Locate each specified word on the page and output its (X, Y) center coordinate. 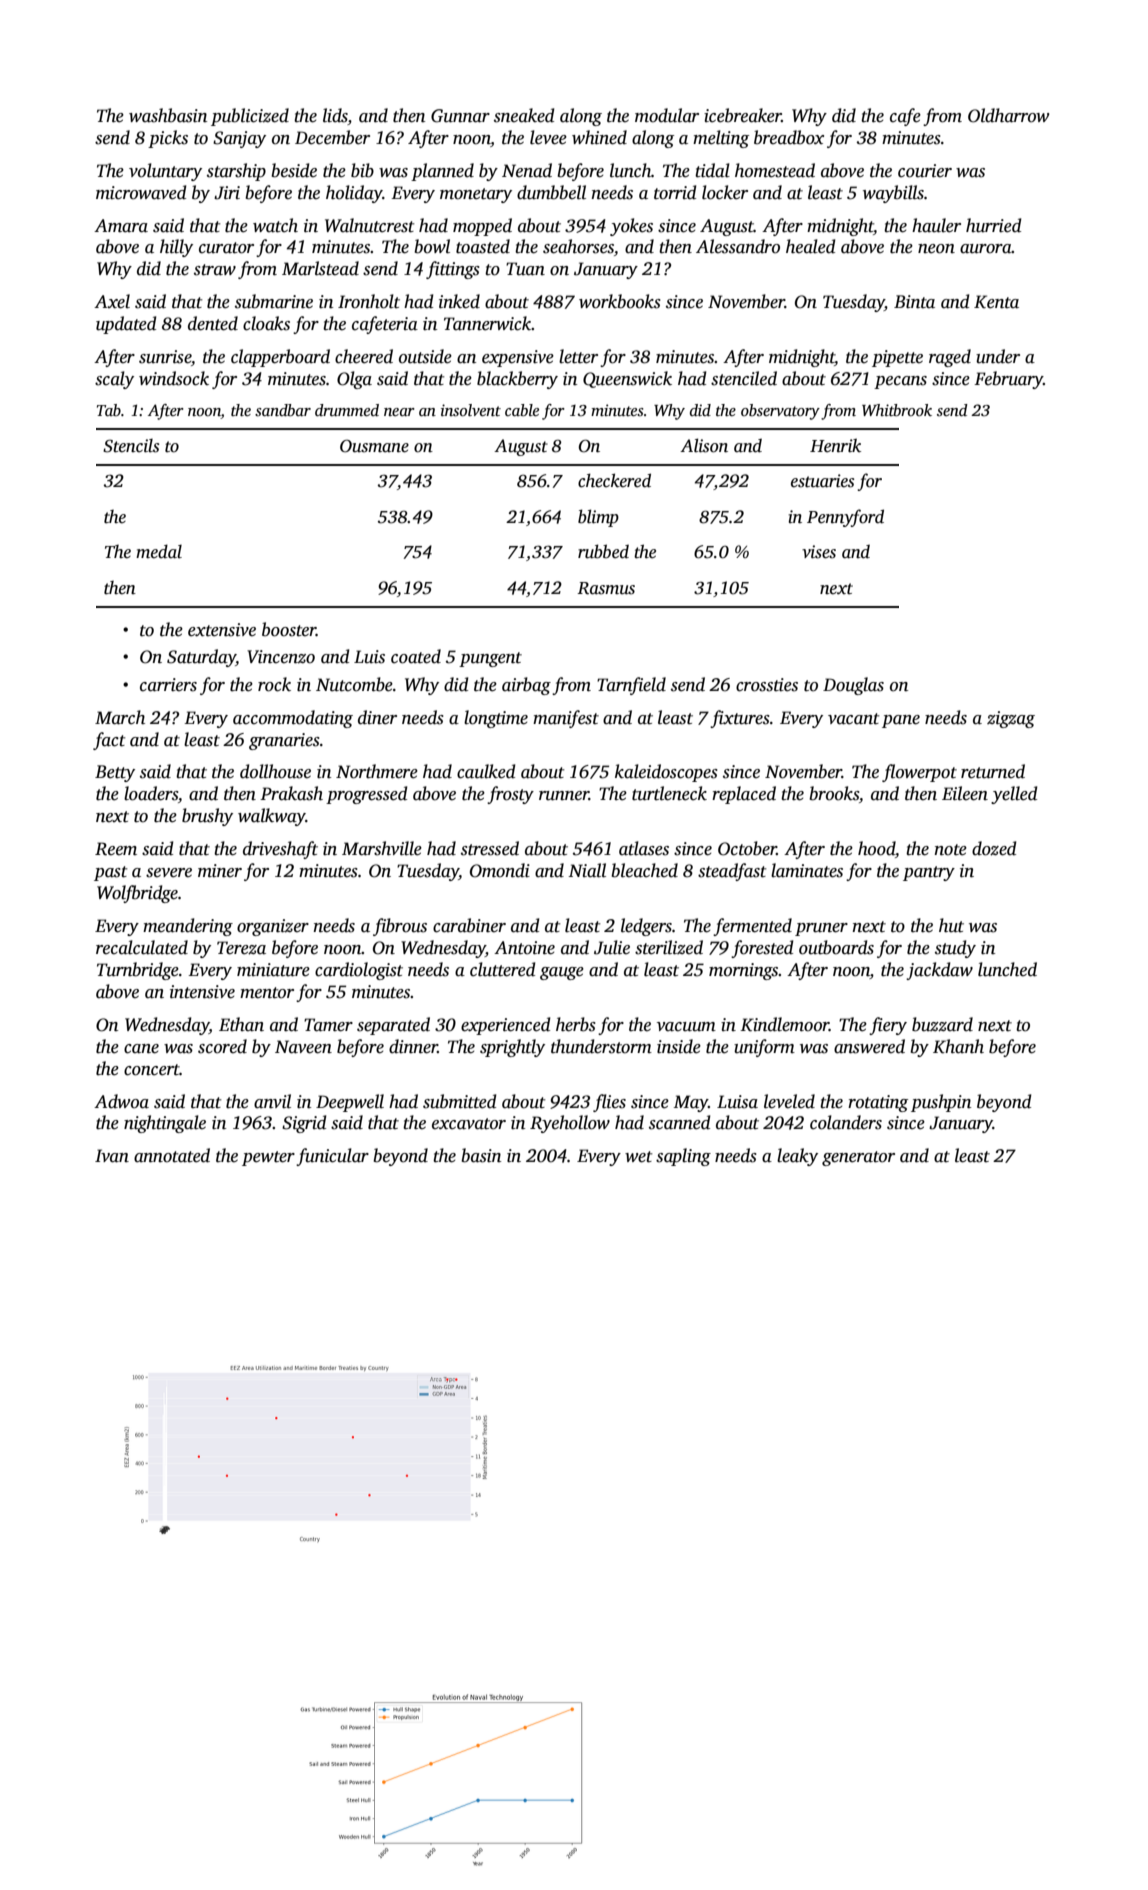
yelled (1014, 795)
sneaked (524, 115)
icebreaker (743, 115)
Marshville (382, 848)
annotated (172, 1155)
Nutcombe (354, 684)
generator (858, 1158)
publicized (250, 117)
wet (639, 1157)
